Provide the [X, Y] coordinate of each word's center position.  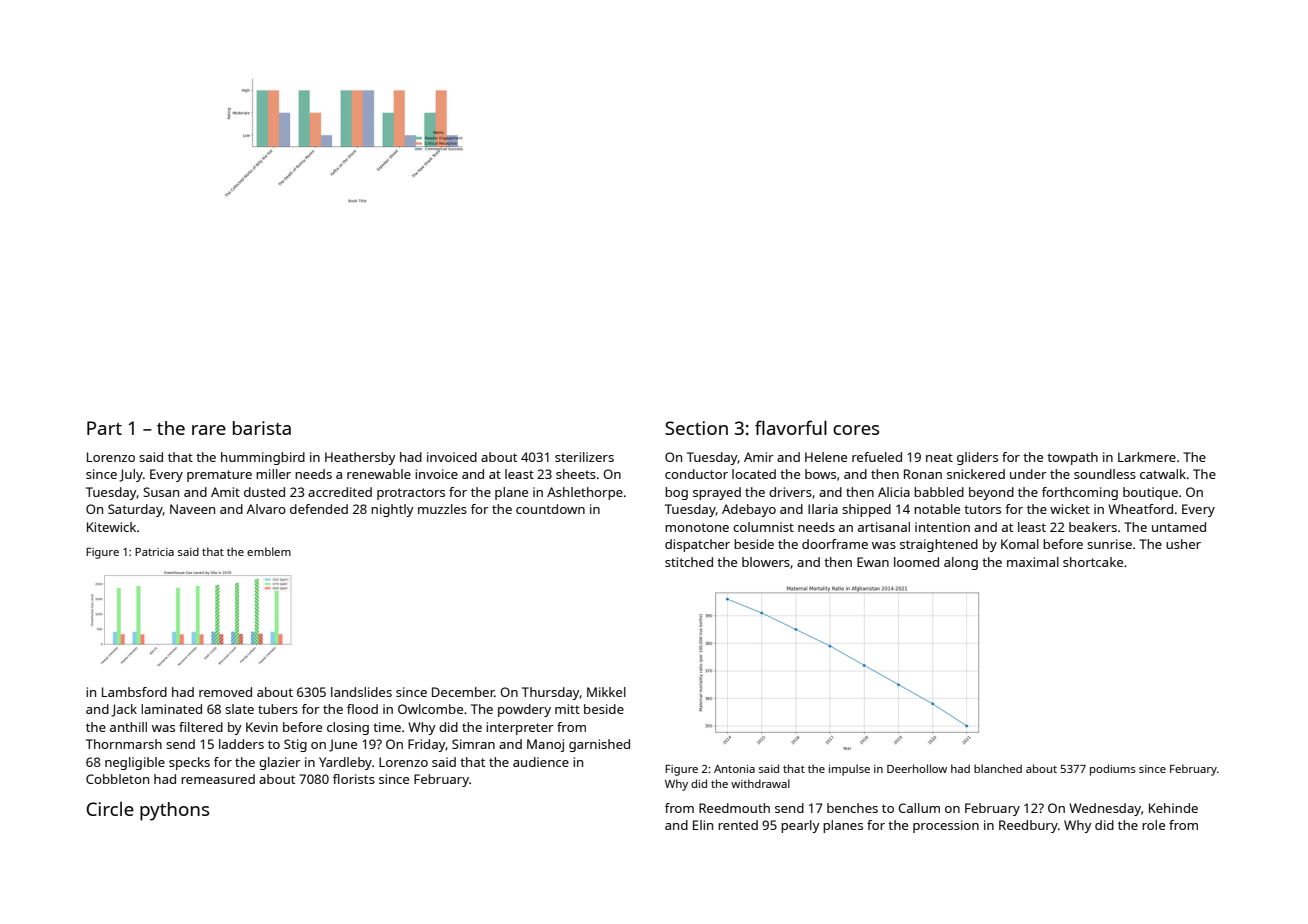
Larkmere [1147, 457]
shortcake [1093, 562]
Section [696, 428]
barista [262, 428]
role [1153, 825]
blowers [766, 562]
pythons [174, 811]
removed [225, 692]
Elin [703, 825]
